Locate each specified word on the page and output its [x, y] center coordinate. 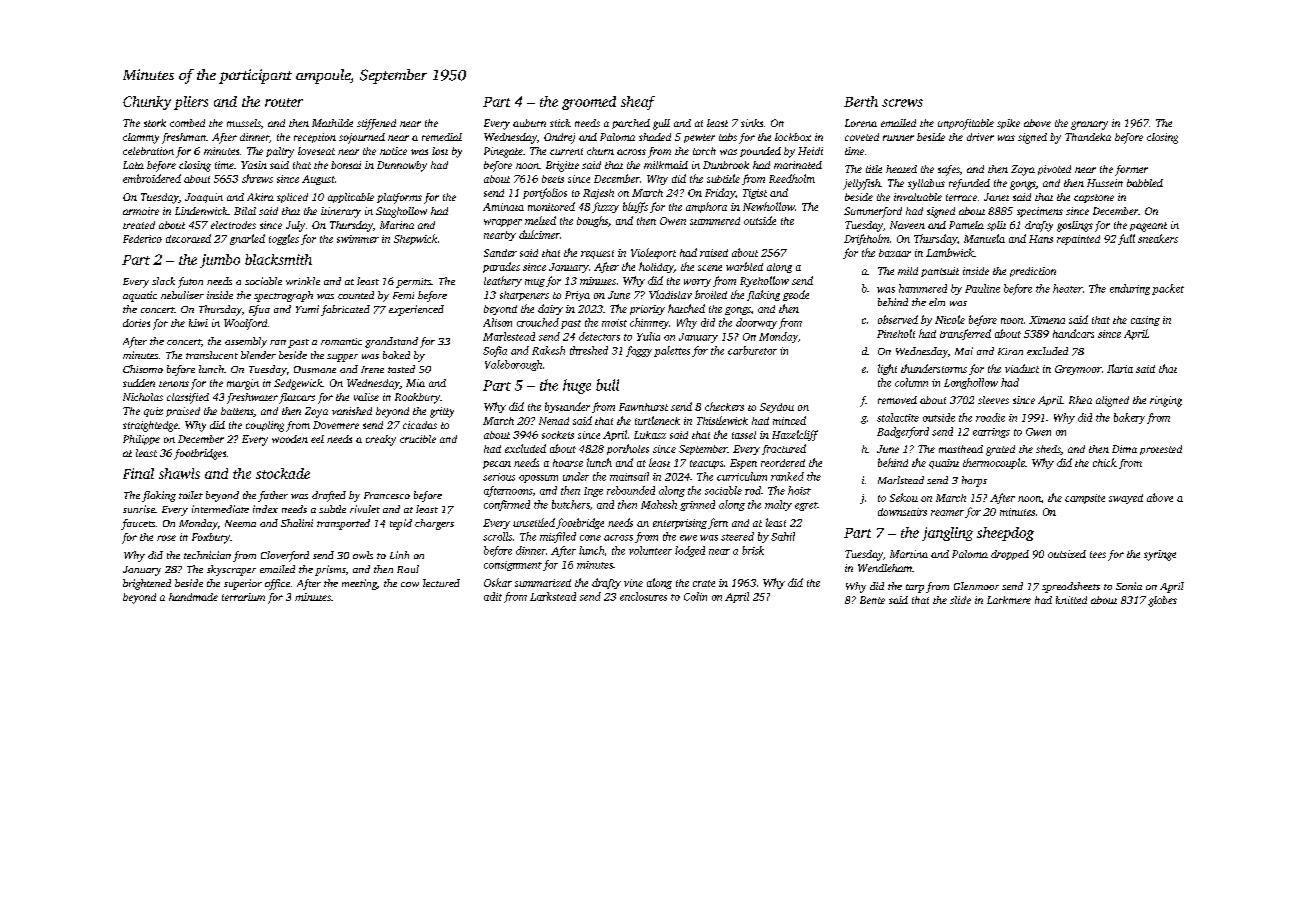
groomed [589, 103]
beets [553, 179]
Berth [861, 101]
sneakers [1158, 238]
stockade [283, 473]
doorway [756, 323]
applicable [351, 198]
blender [258, 355]
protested [1161, 450]
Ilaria [1120, 368]
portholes [628, 449]
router [284, 102]
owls [363, 555]
